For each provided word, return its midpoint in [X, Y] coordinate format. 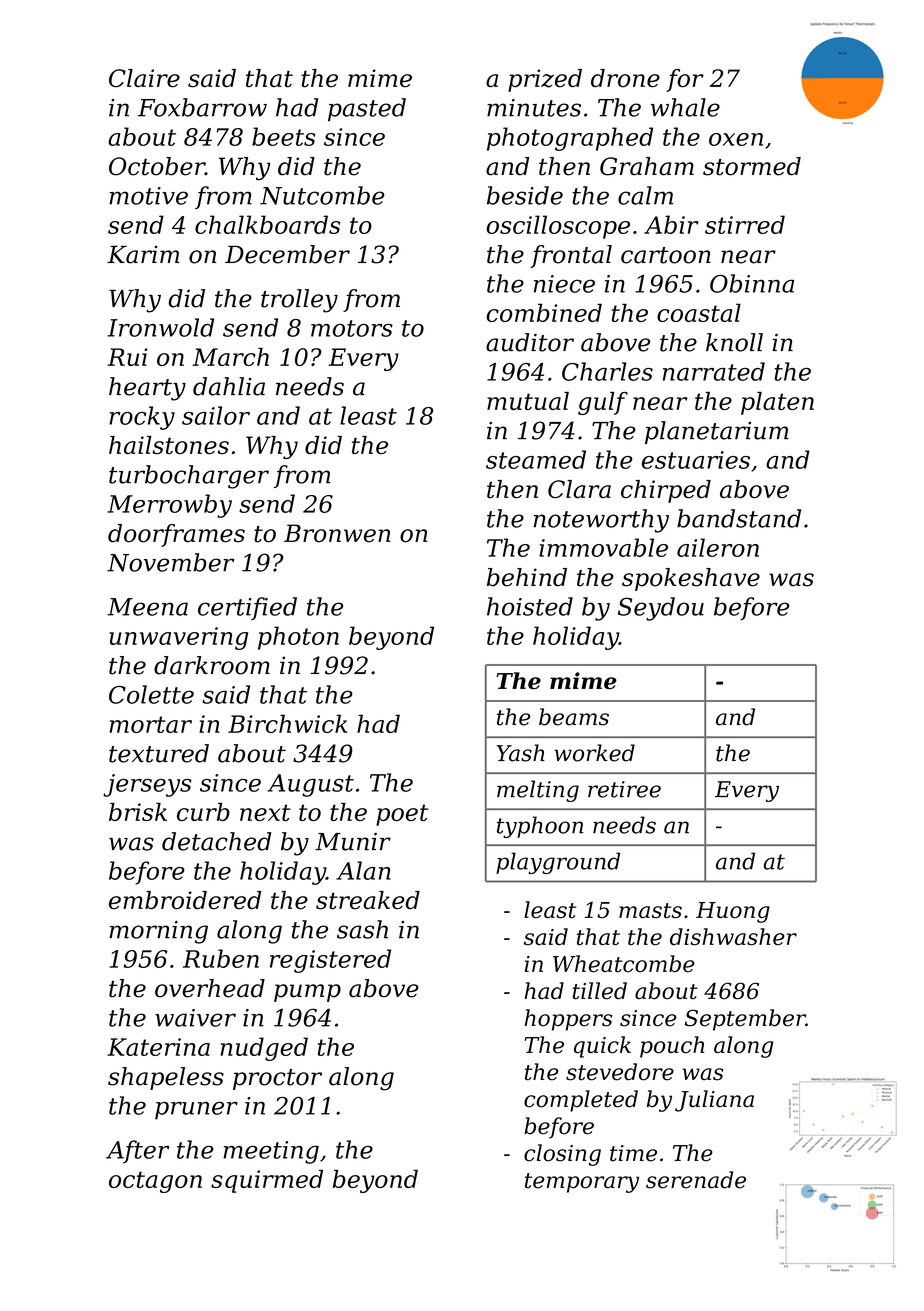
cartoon [666, 255]
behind [527, 577]
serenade [696, 1180]
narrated [714, 371]
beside [525, 195]
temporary [582, 1183]
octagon [155, 1182]
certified [247, 608]
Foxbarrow [202, 107]
